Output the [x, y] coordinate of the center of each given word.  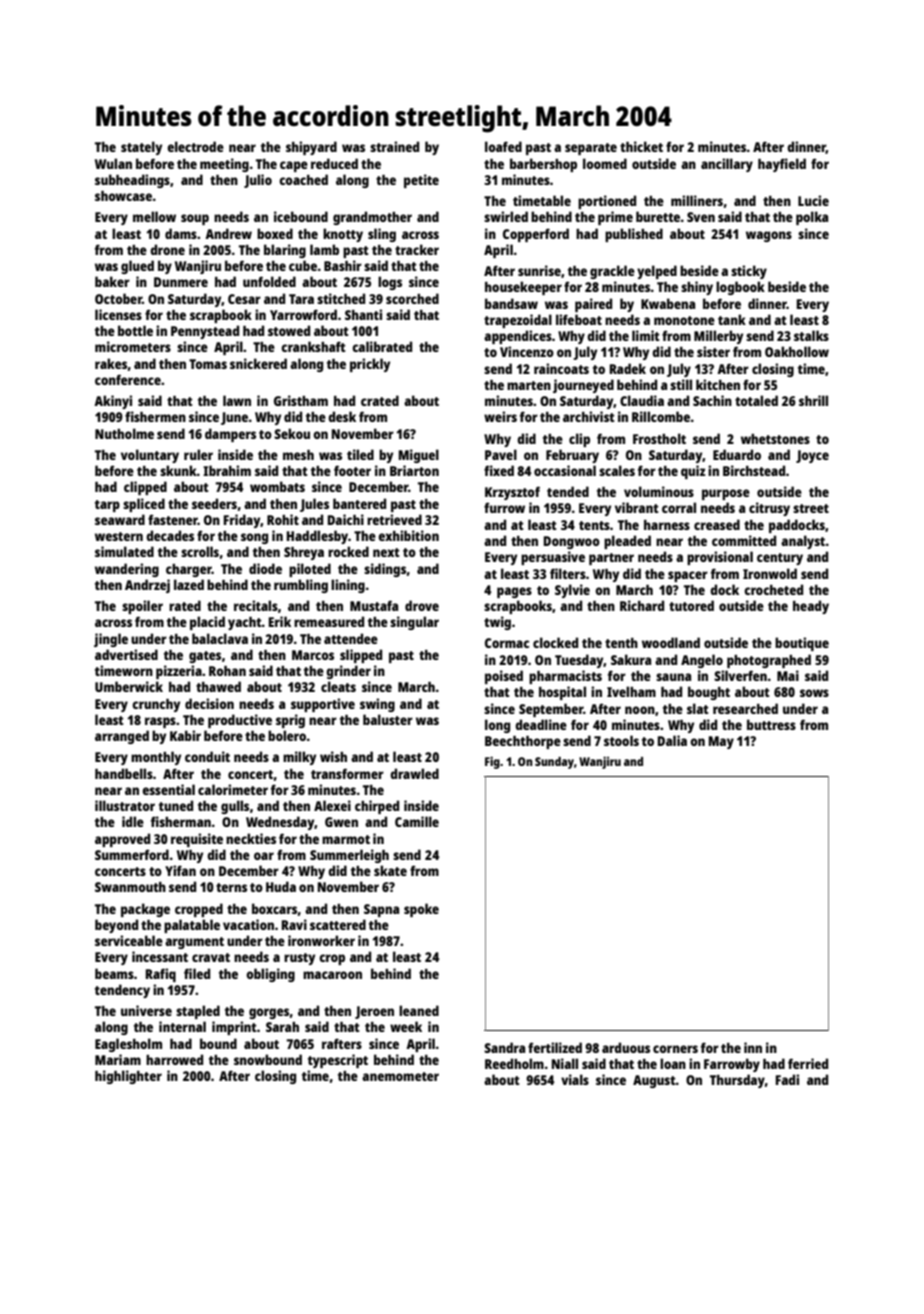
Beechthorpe [523, 742]
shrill [813, 400]
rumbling [301, 586]
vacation [248, 924]
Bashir [343, 265]
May [721, 742]
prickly [370, 365]
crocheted [773, 589]
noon [640, 710]
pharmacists [565, 677]
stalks [811, 335]
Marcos [313, 655]
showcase [123, 196]
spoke [421, 910]
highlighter [128, 1077]
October [118, 298]
